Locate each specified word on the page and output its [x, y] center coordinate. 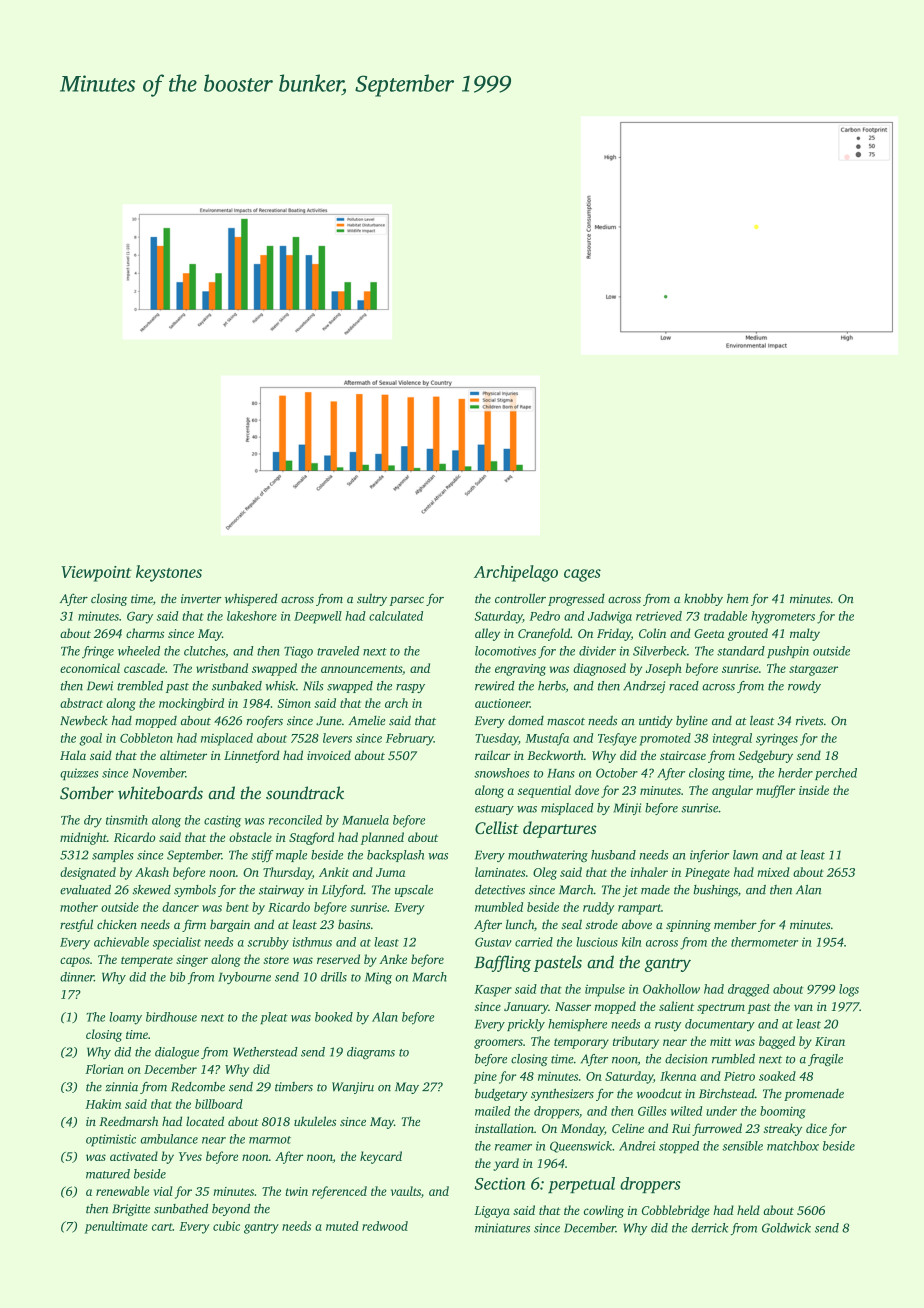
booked [334, 1017]
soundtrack [305, 793]
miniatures [502, 1228]
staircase [683, 755]
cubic [226, 1226]
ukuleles [315, 1121]
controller [520, 598]
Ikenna [678, 1076]
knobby [703, 599]
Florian [104, 1069]
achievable [121, 942]
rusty [668, 1026]
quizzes [79, 774]
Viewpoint [96, 574]
